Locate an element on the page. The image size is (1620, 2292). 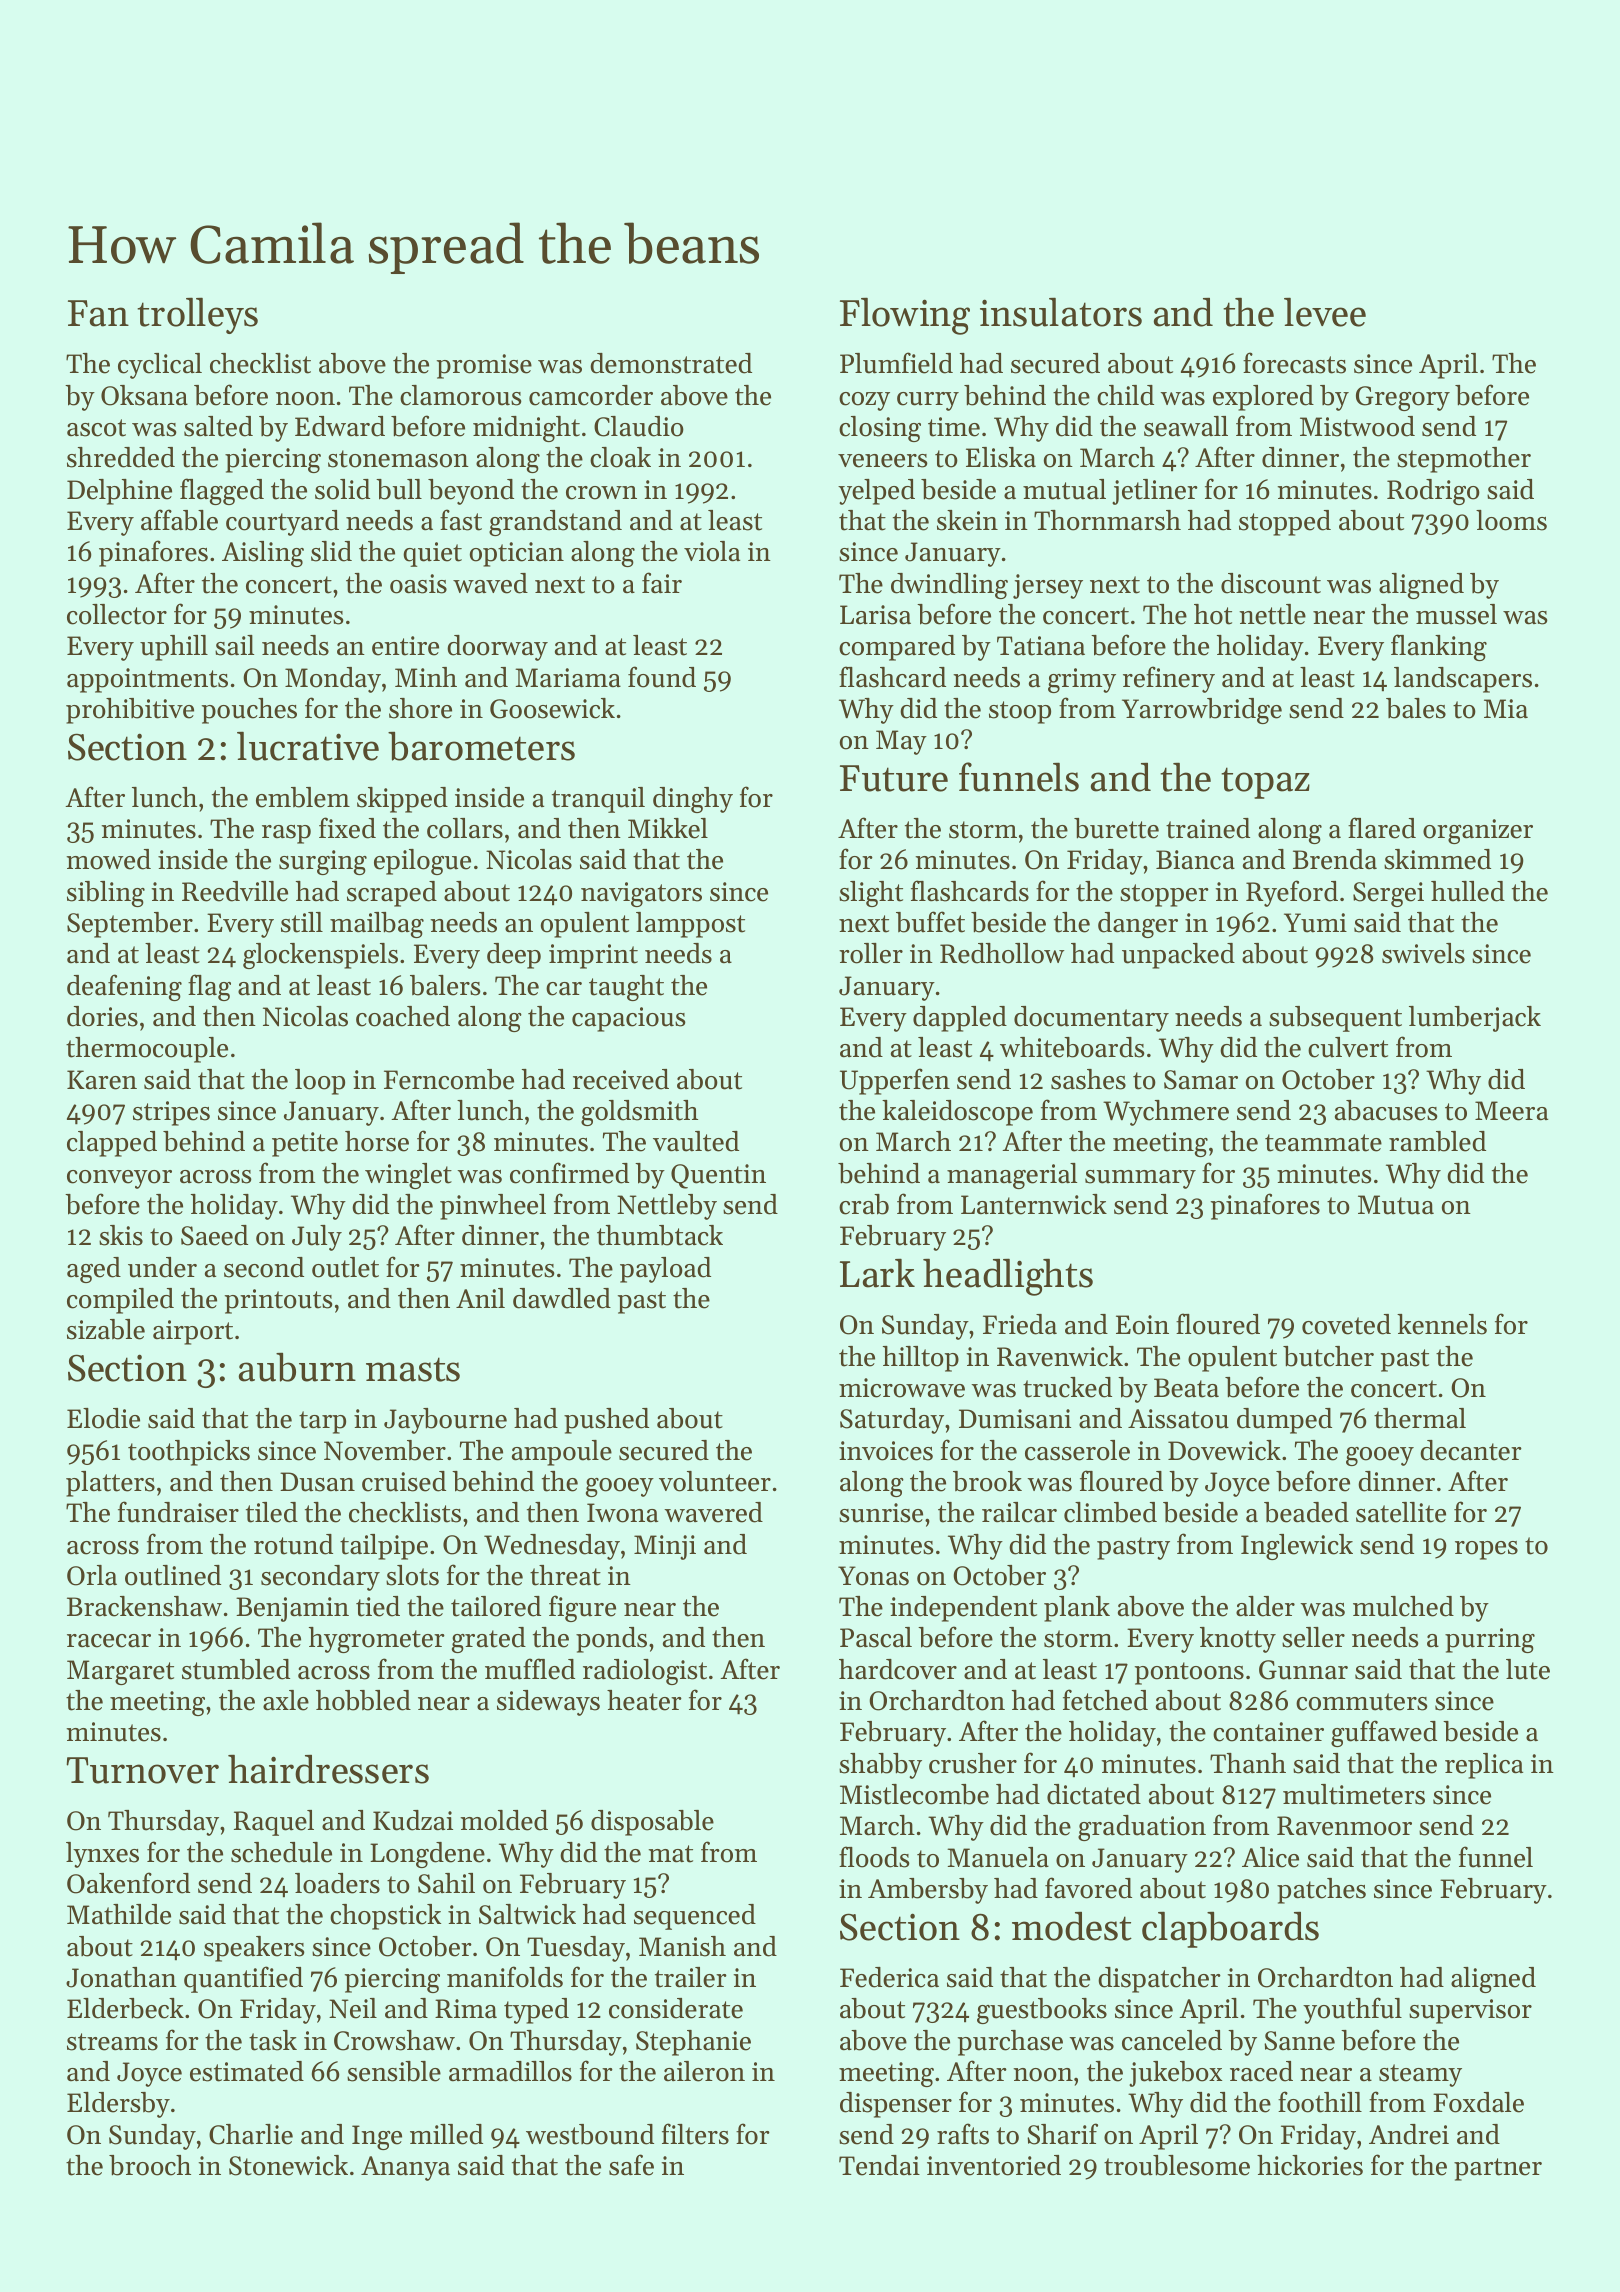
Upperfen is located at coordinates (895, 1081).
